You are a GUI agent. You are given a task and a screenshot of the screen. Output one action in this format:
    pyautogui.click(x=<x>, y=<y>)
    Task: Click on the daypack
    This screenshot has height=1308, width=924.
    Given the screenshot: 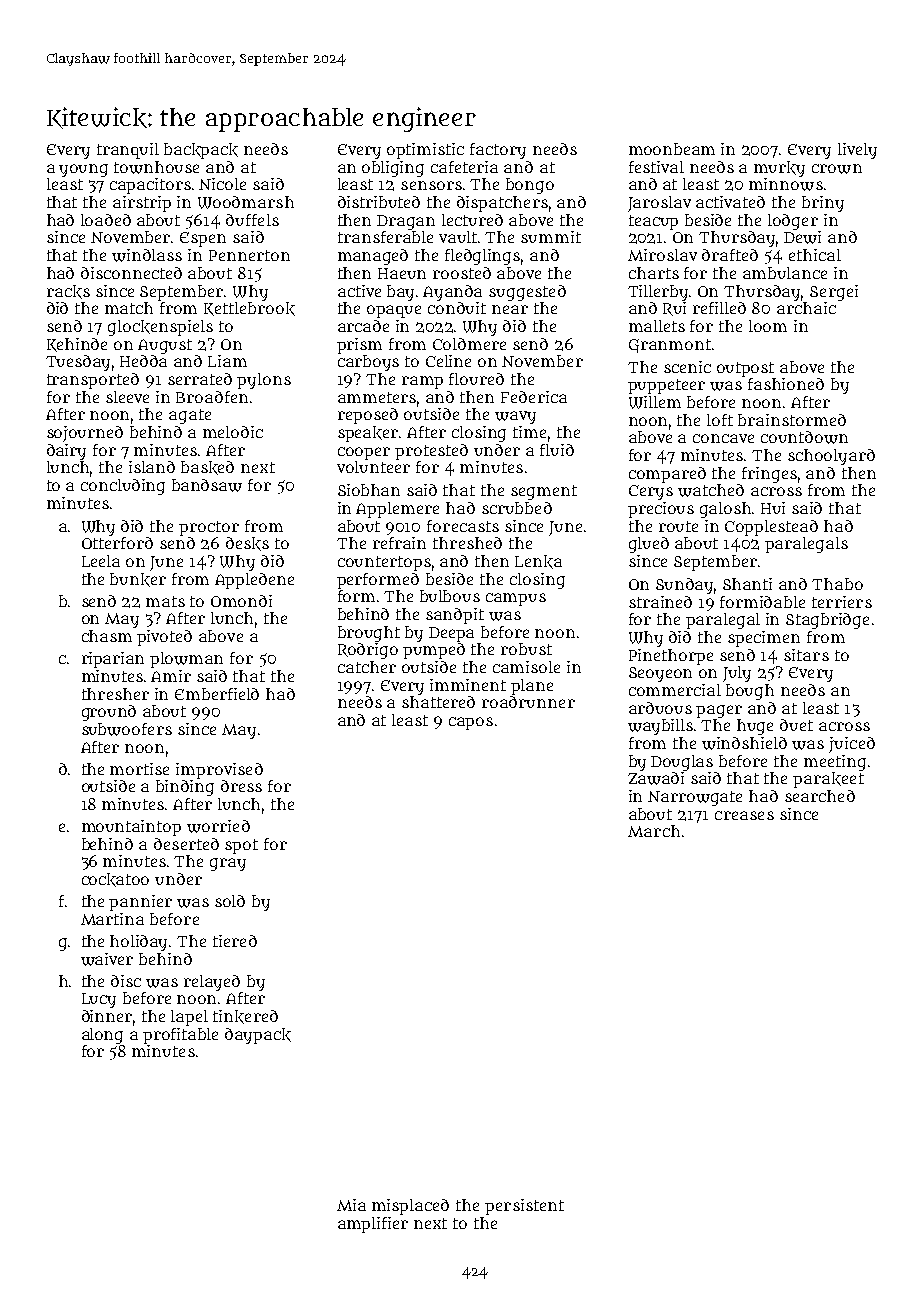 What is the action you would take?
    pyautogui.click(x=258, y=1036)
